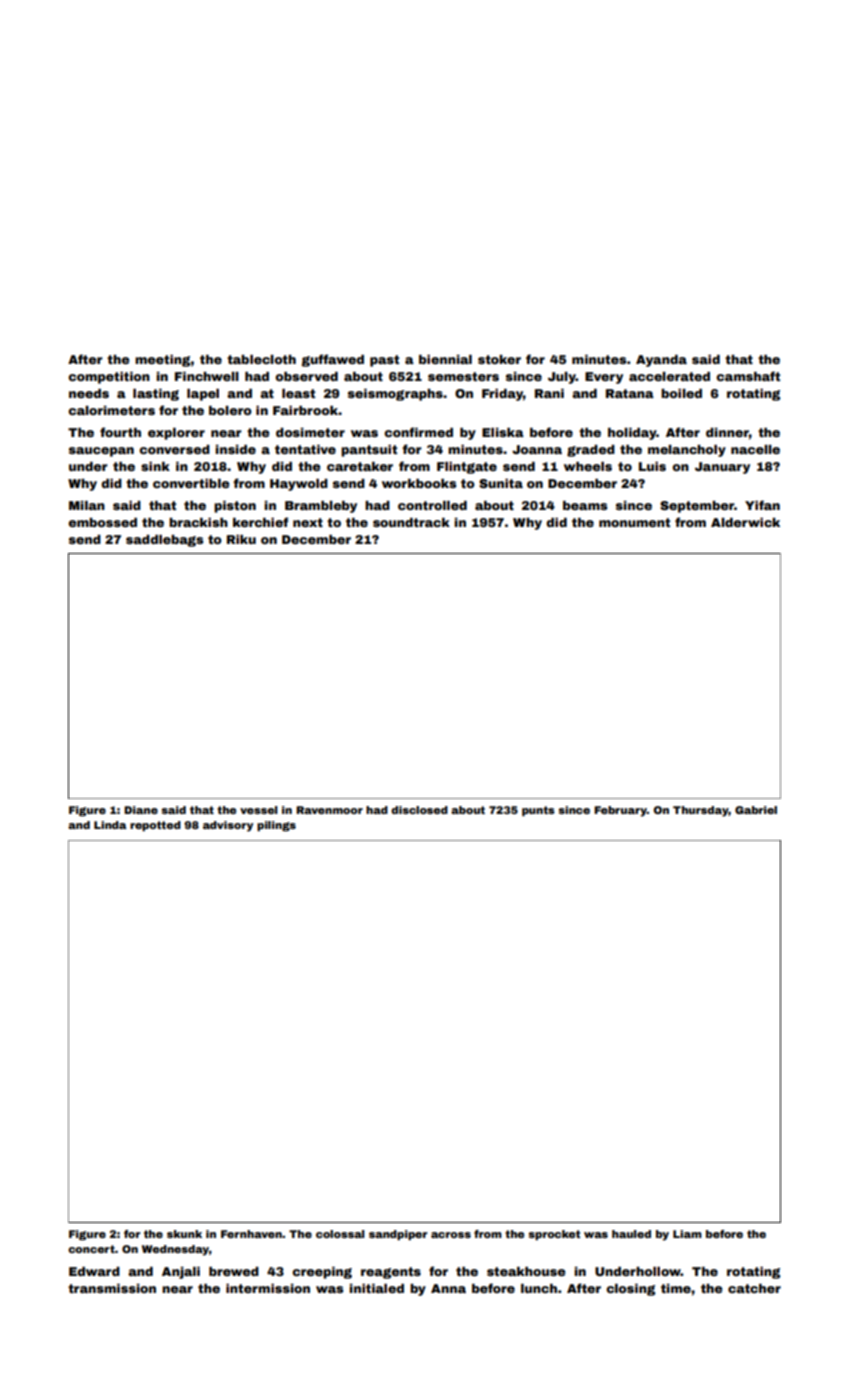  What do you see at coordinates (110, 825) in the screenshot?
I see `Linda` at bounding box center [110, 825].
